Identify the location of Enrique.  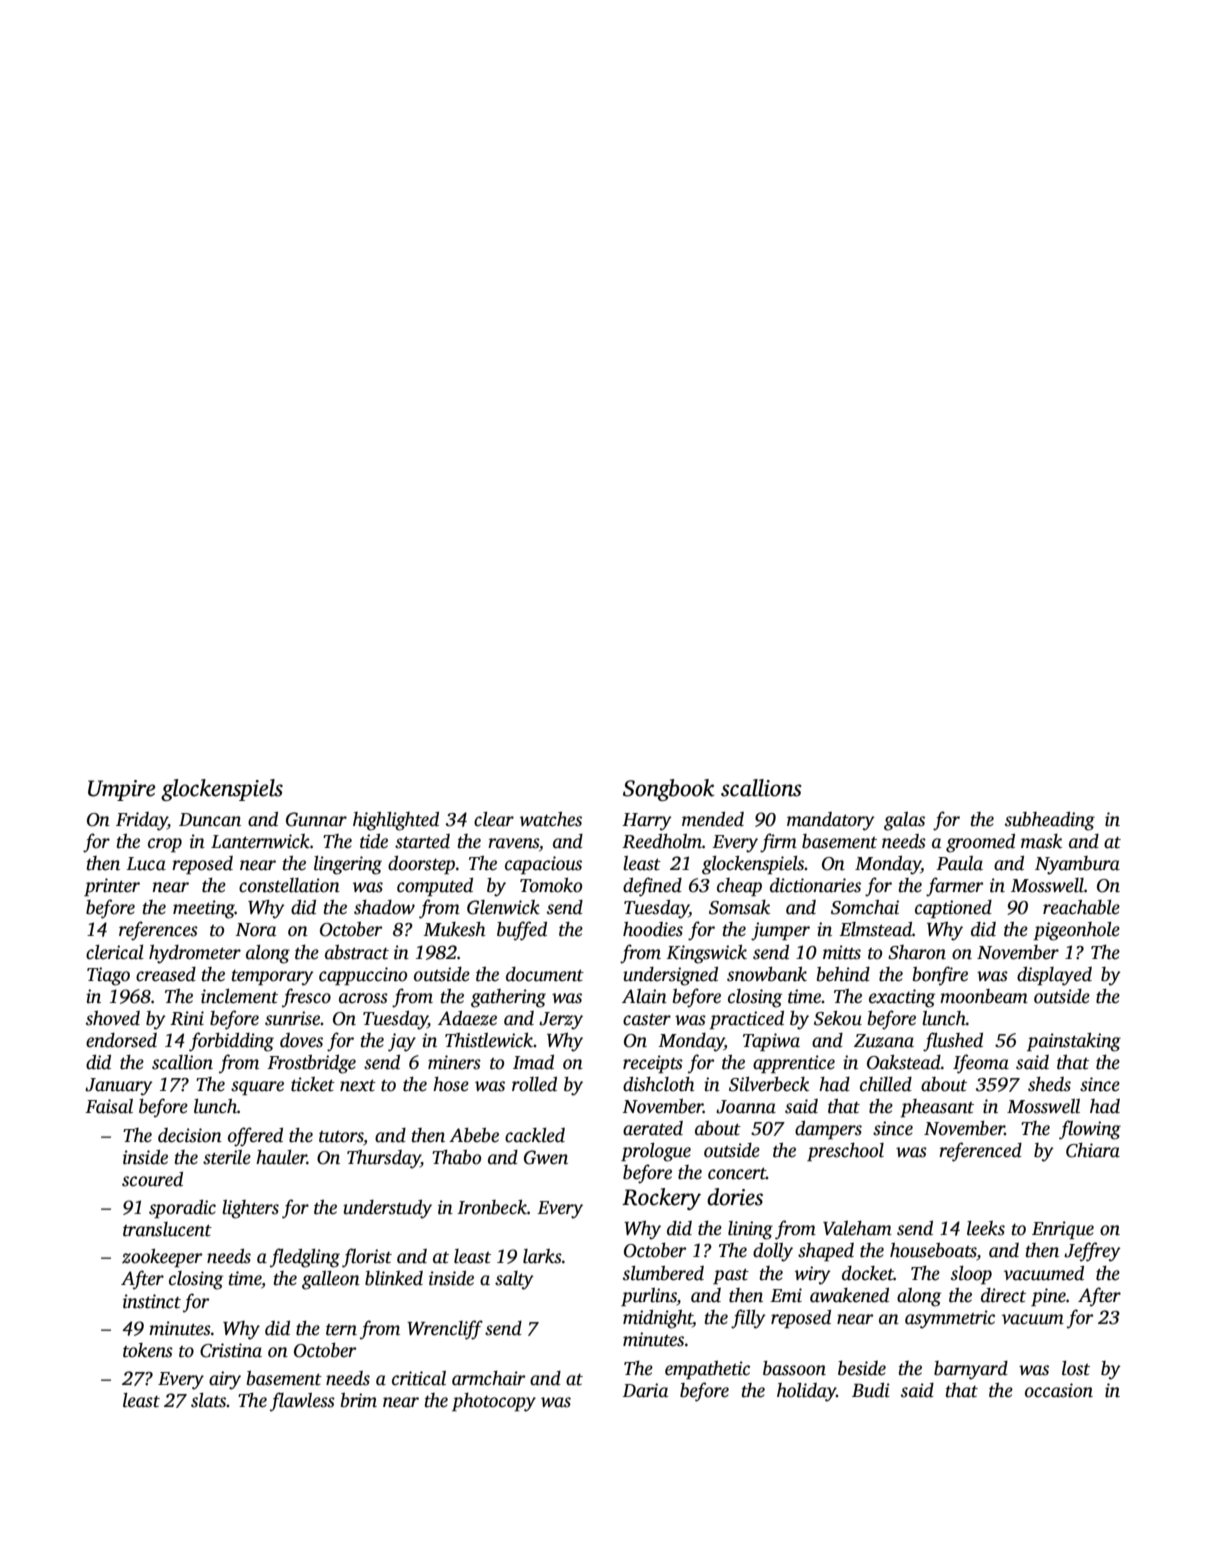
(1063, 1230).
